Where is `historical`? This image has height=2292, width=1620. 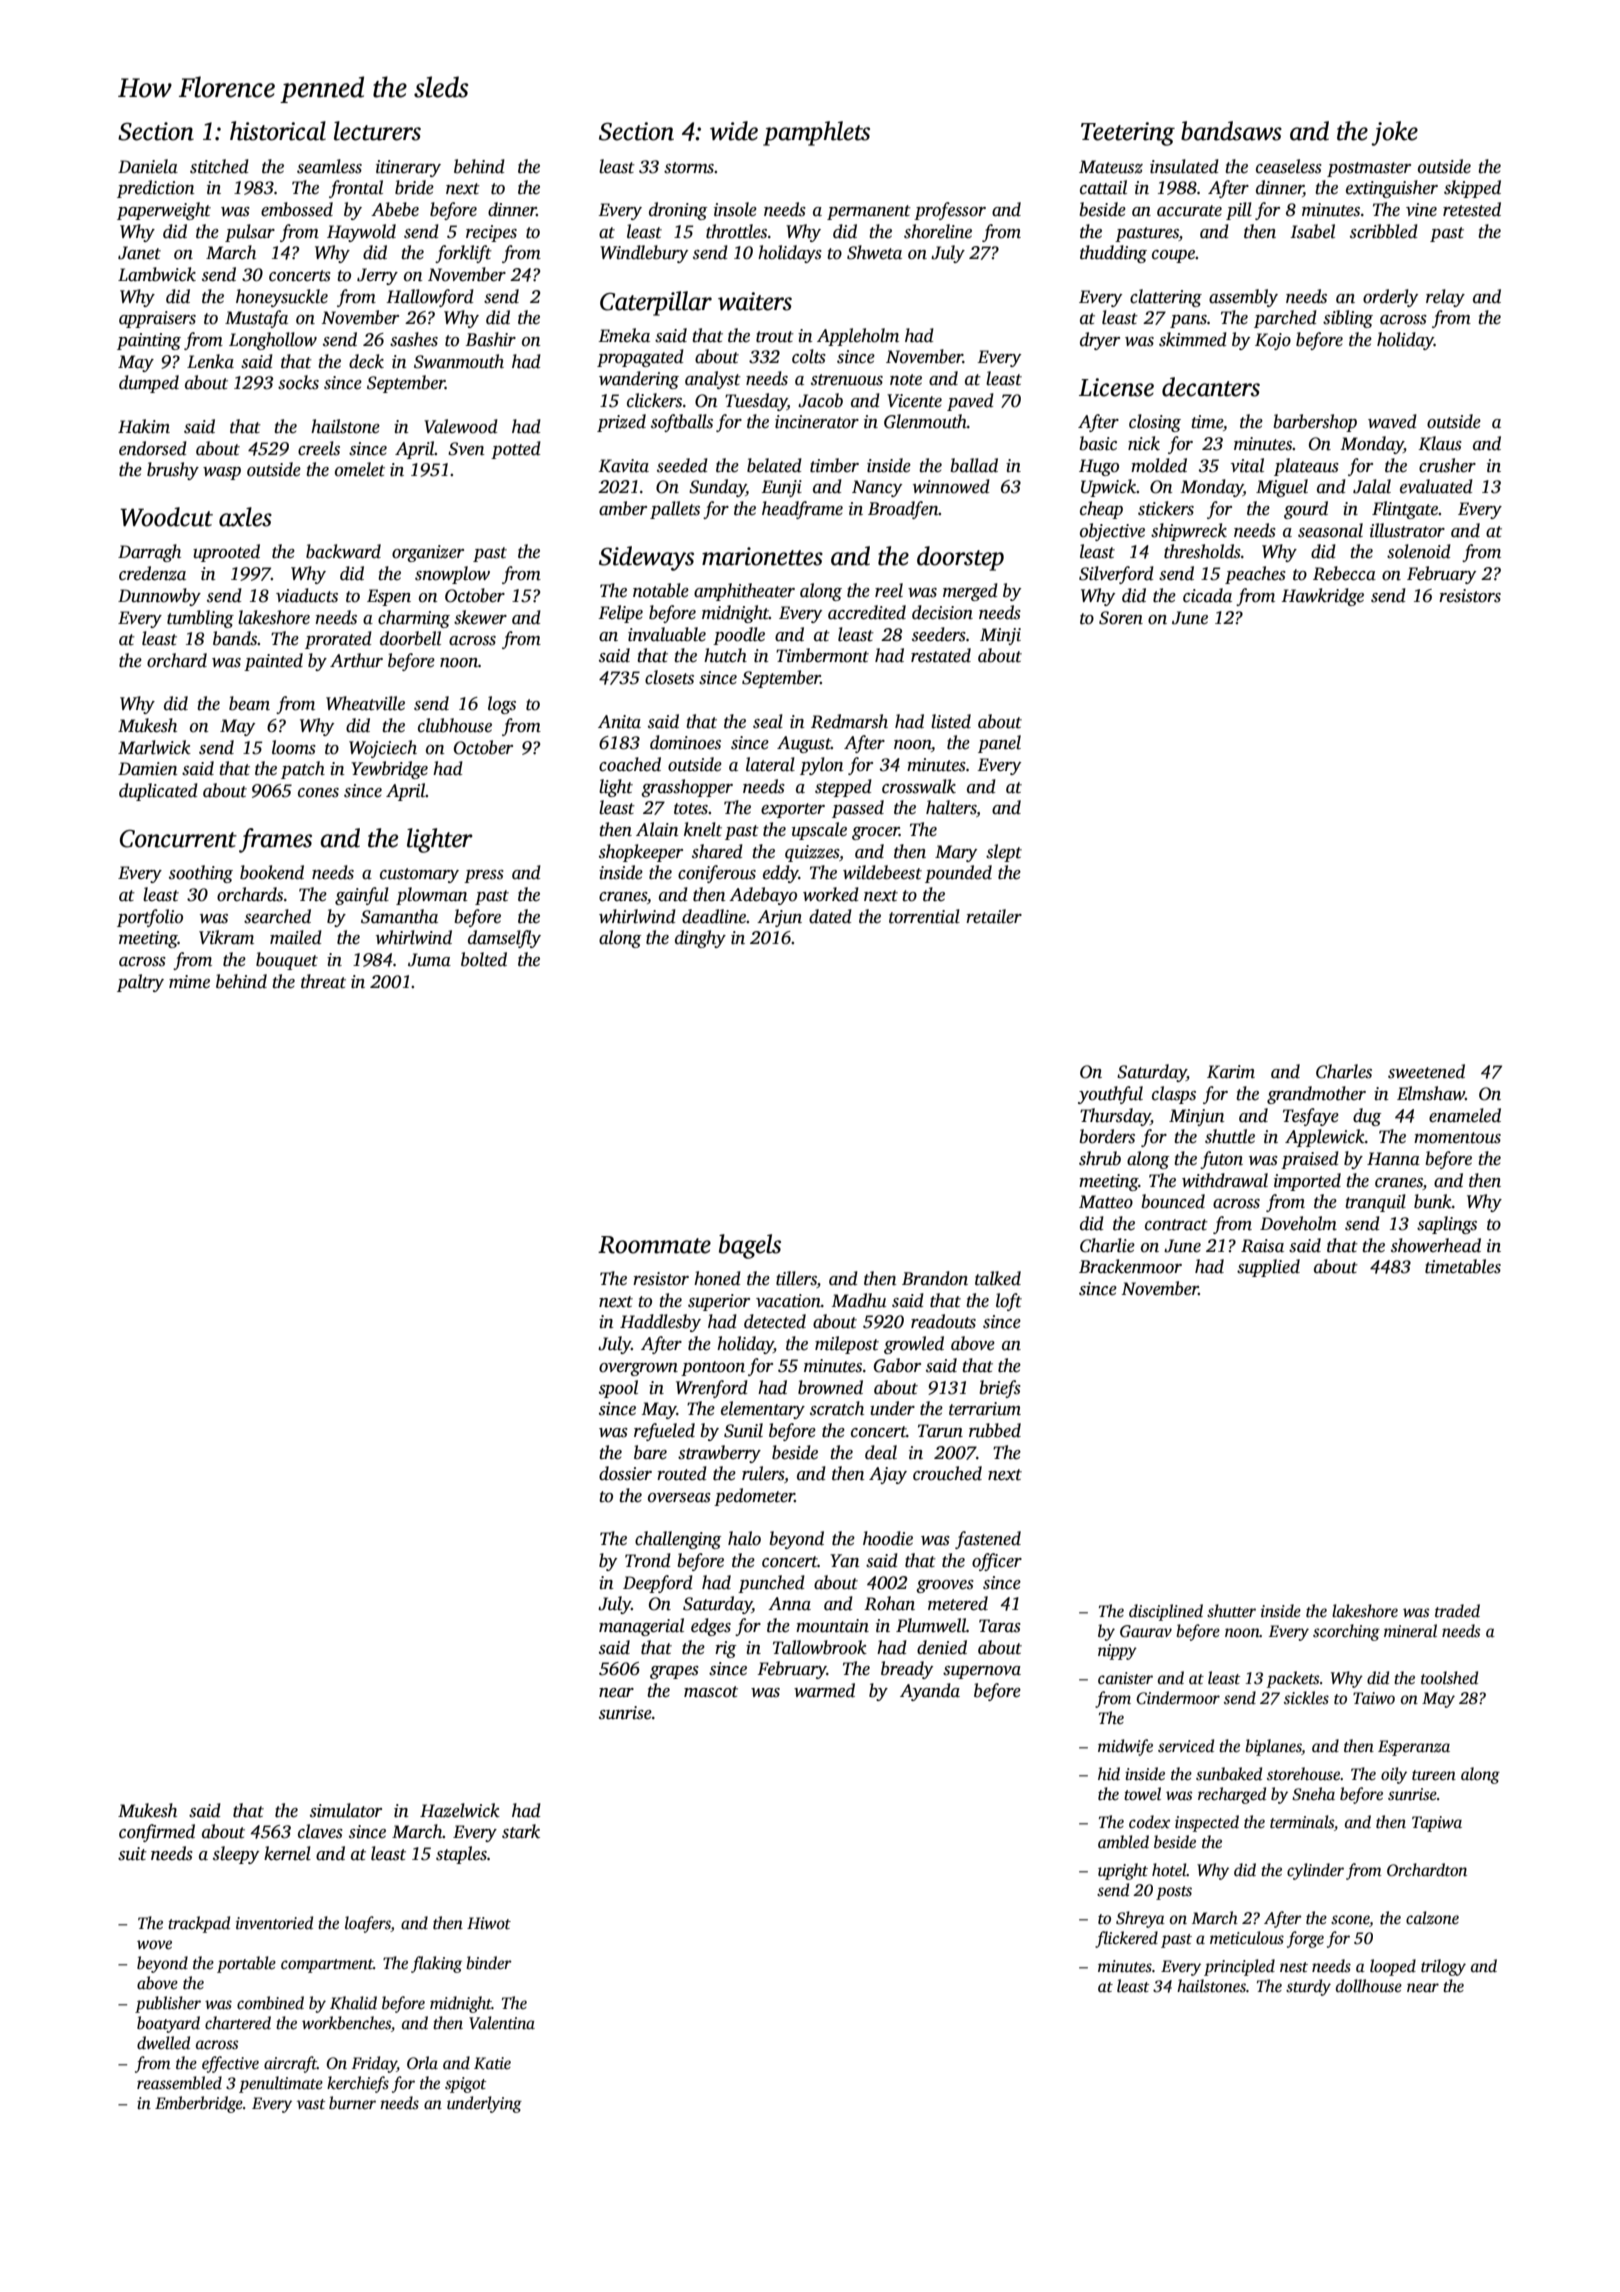
historical is located at coordinates (278, 131).
